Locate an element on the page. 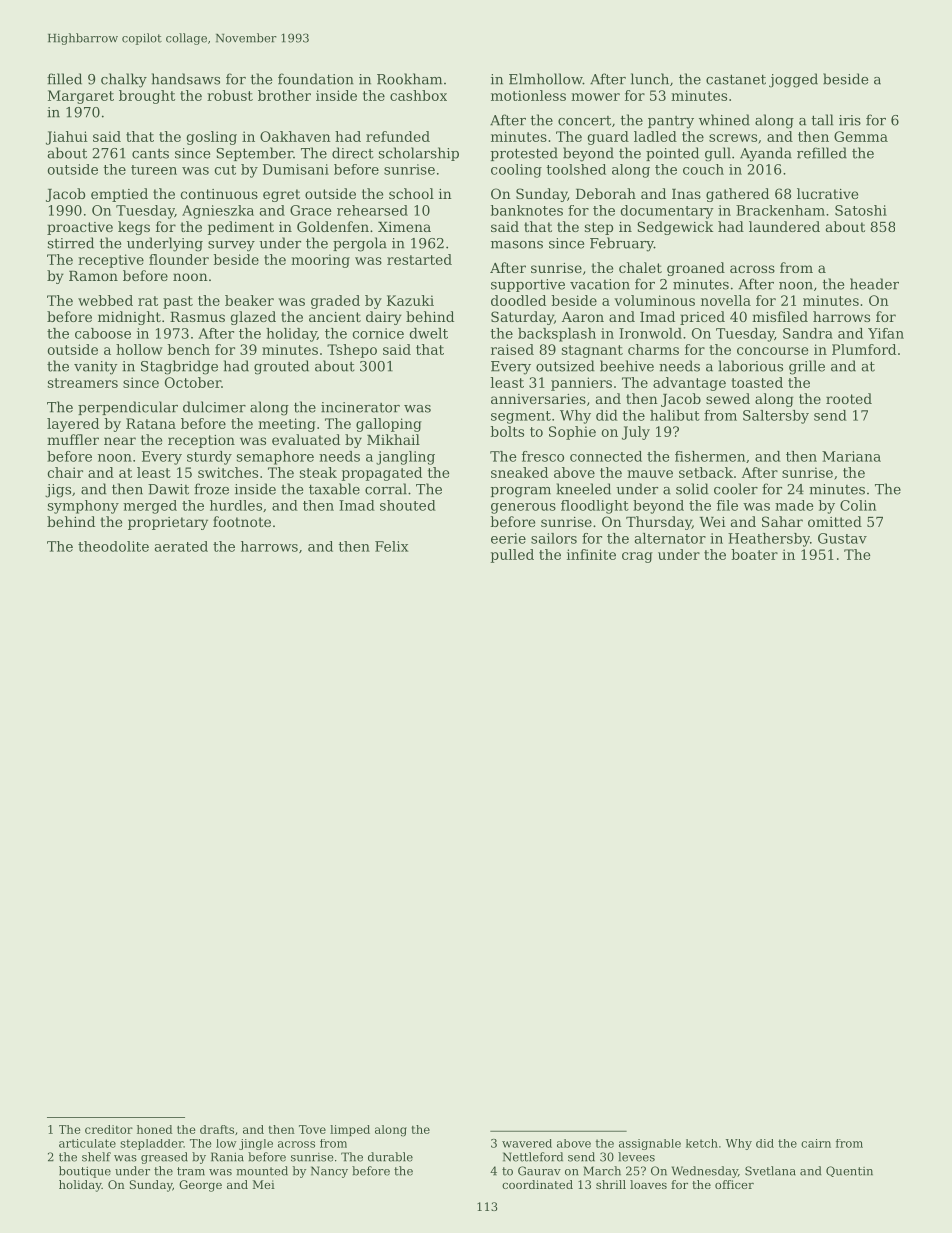  brother is located at coordinates (284, 95).
